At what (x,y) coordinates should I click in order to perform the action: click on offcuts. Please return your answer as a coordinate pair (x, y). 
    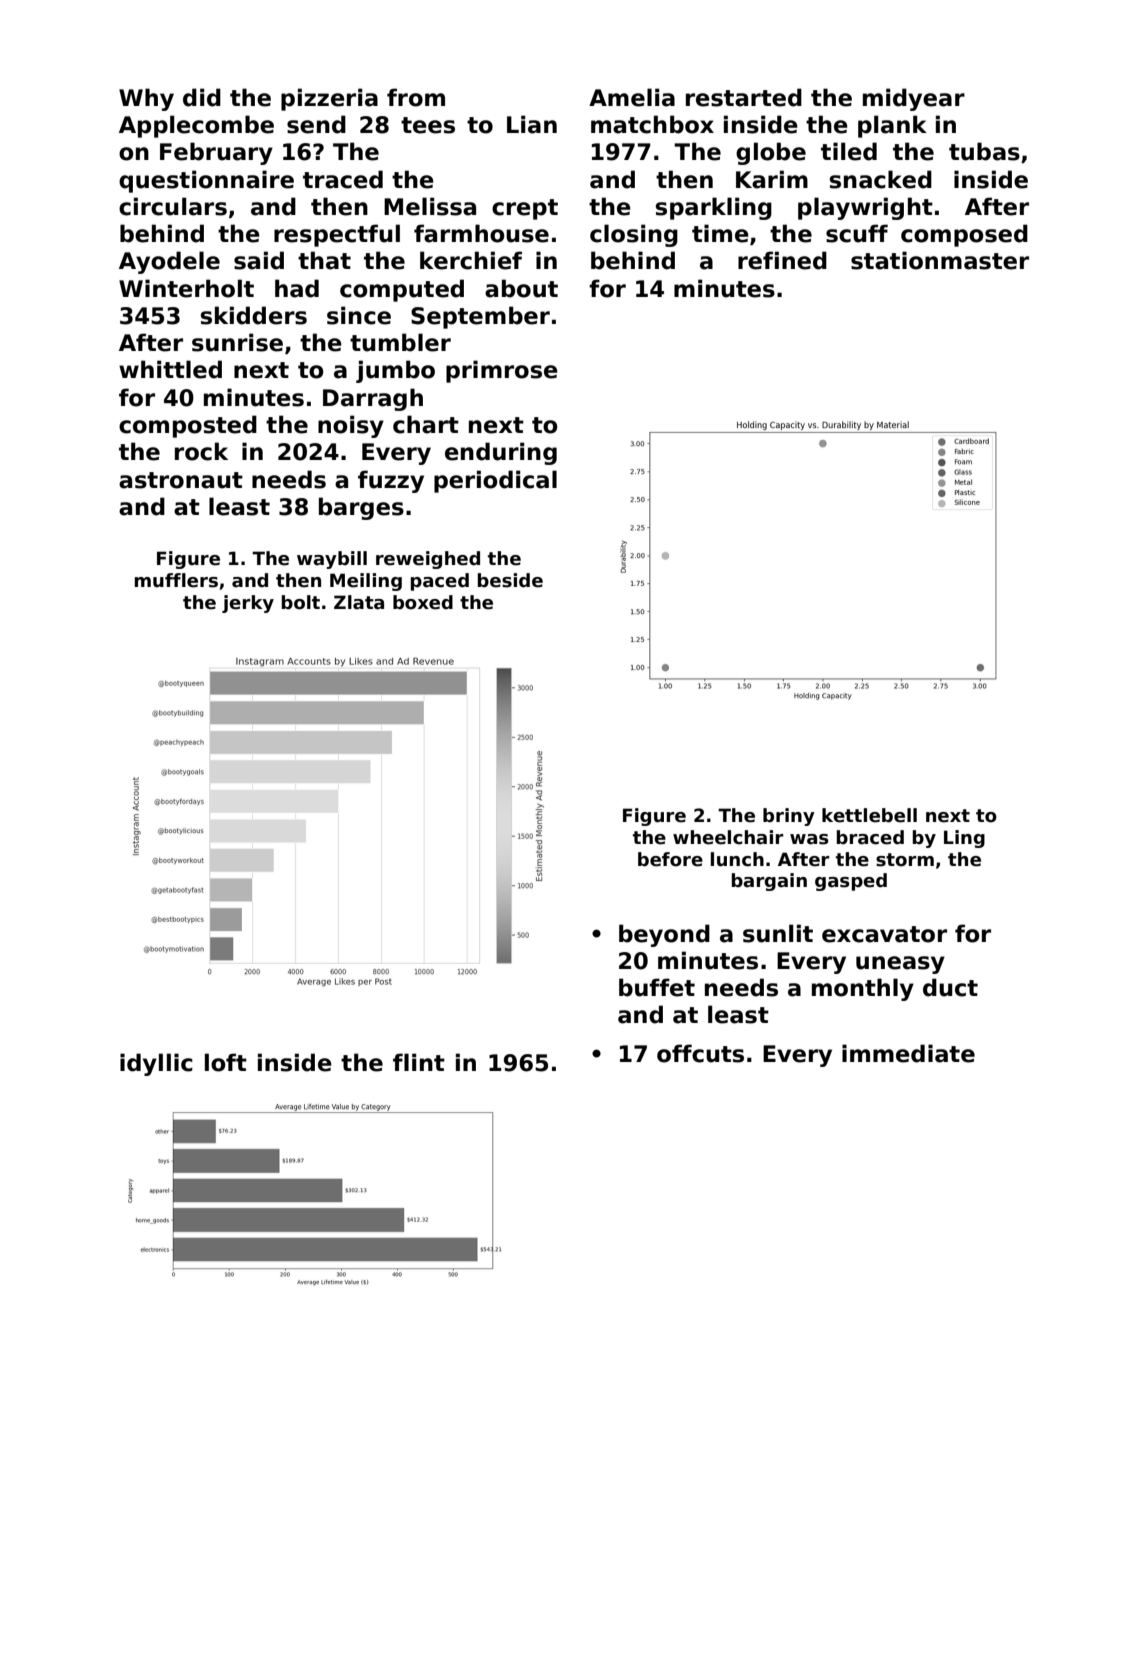
    Looking at the image, I should click on (700, 1053).
